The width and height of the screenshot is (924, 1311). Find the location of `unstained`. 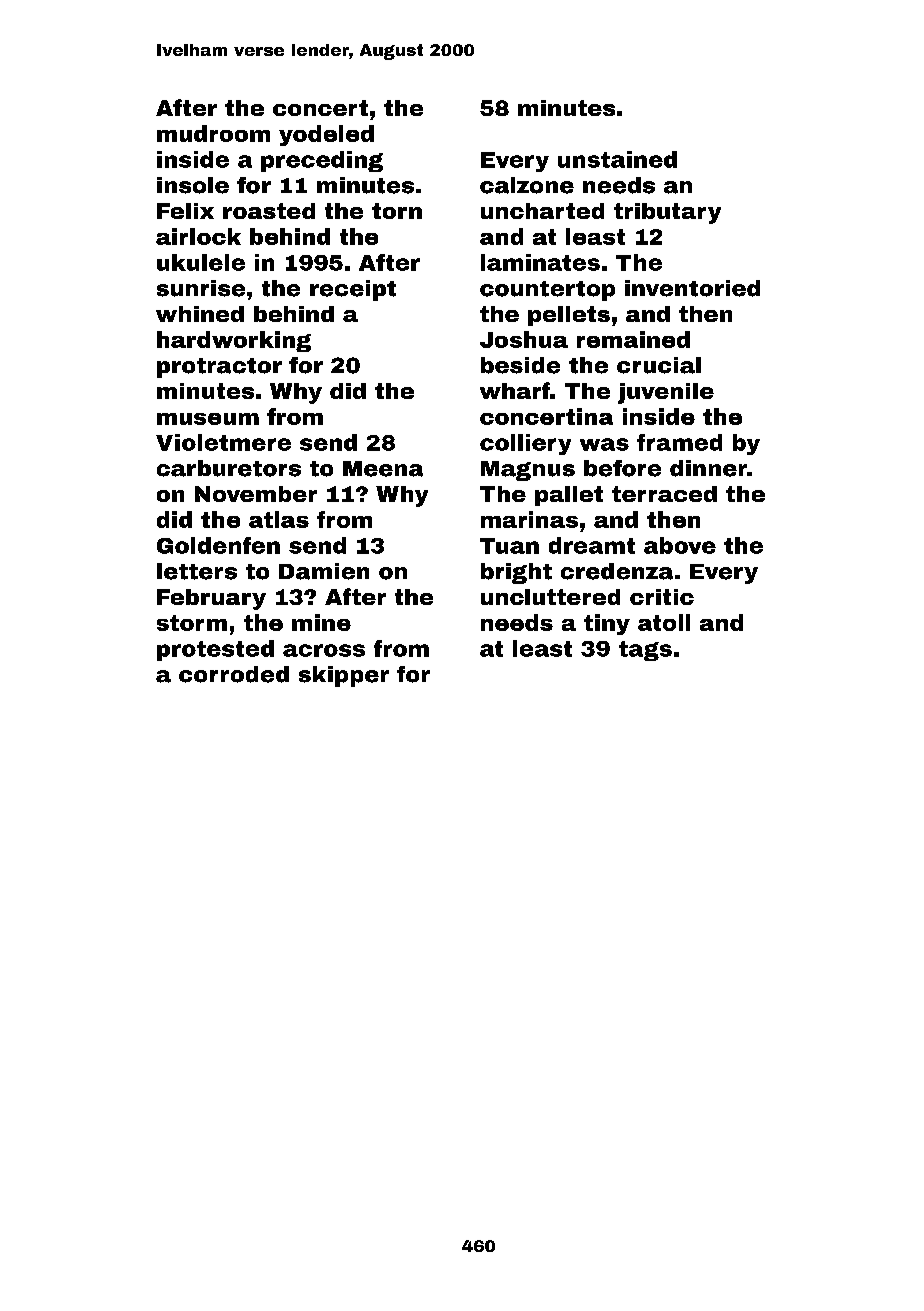

unstained is located at coordinates (617, 159).
